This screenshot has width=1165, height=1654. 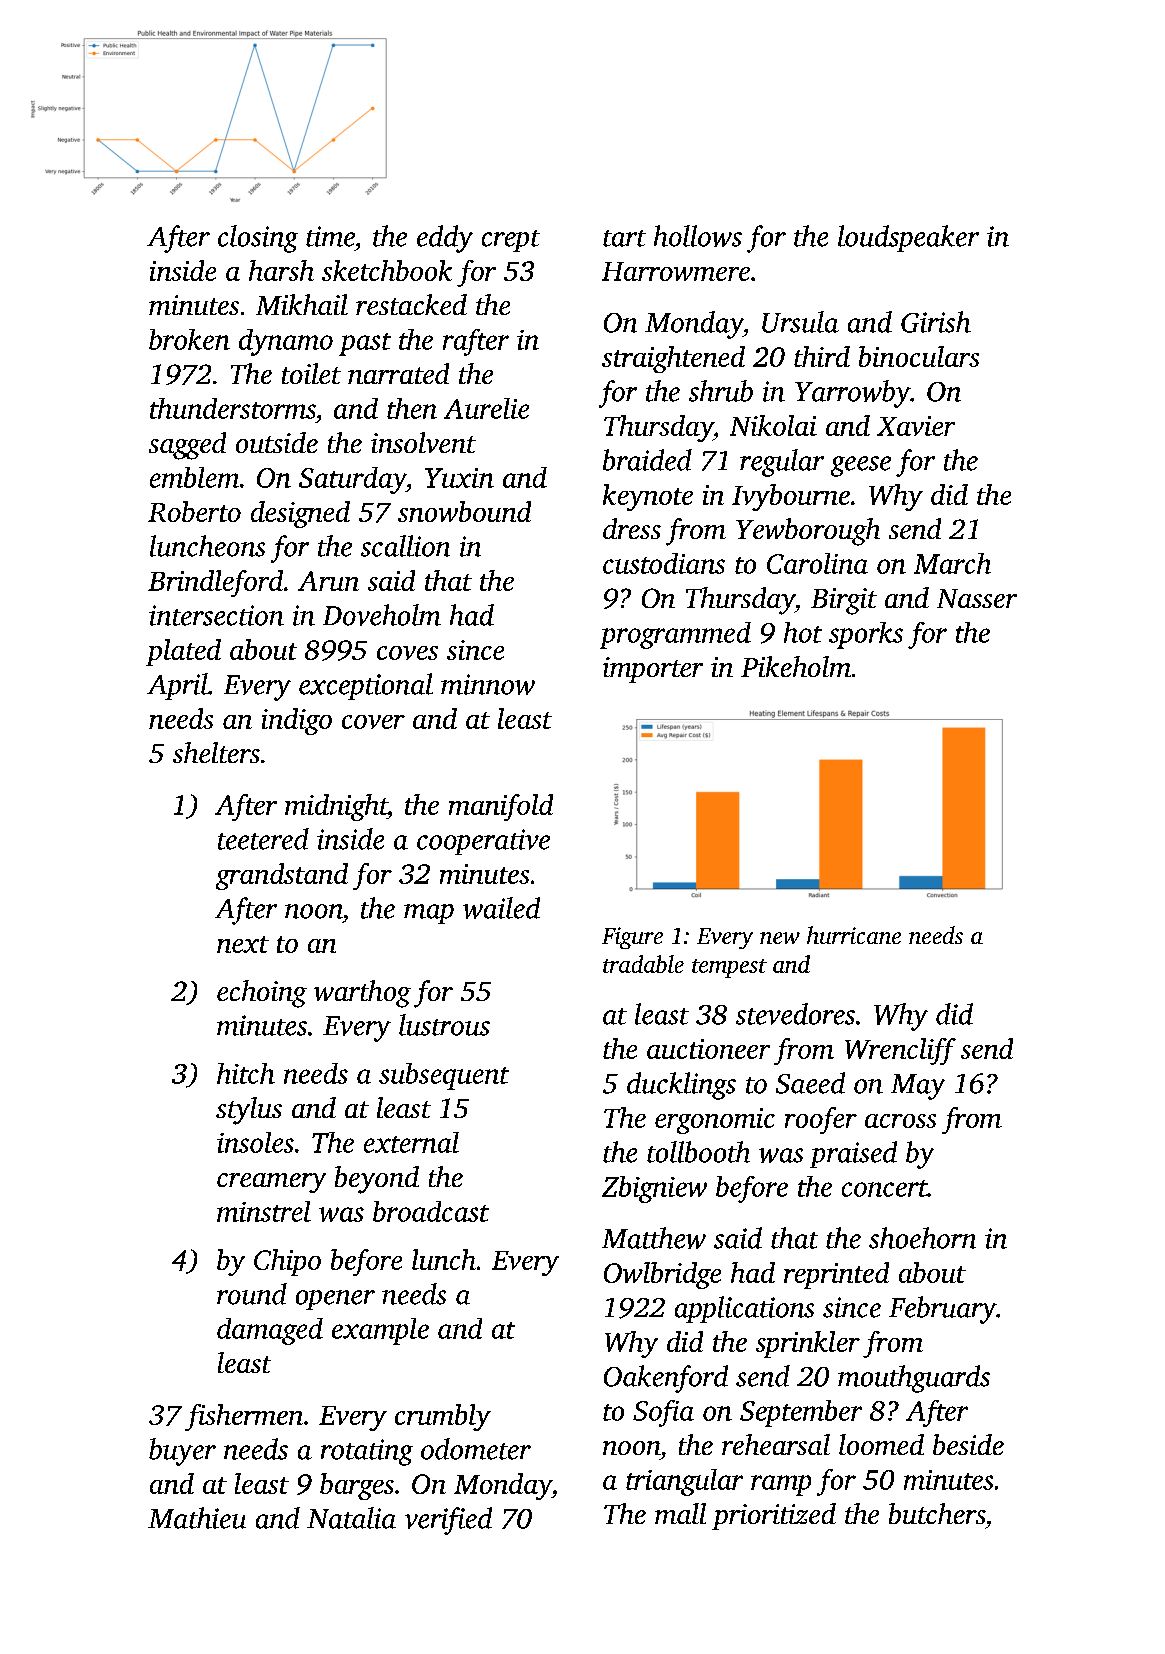 What do you see at coordinates (263, 839) in the screenshot?
I see `teetered` at bounding box center [263, 839].
